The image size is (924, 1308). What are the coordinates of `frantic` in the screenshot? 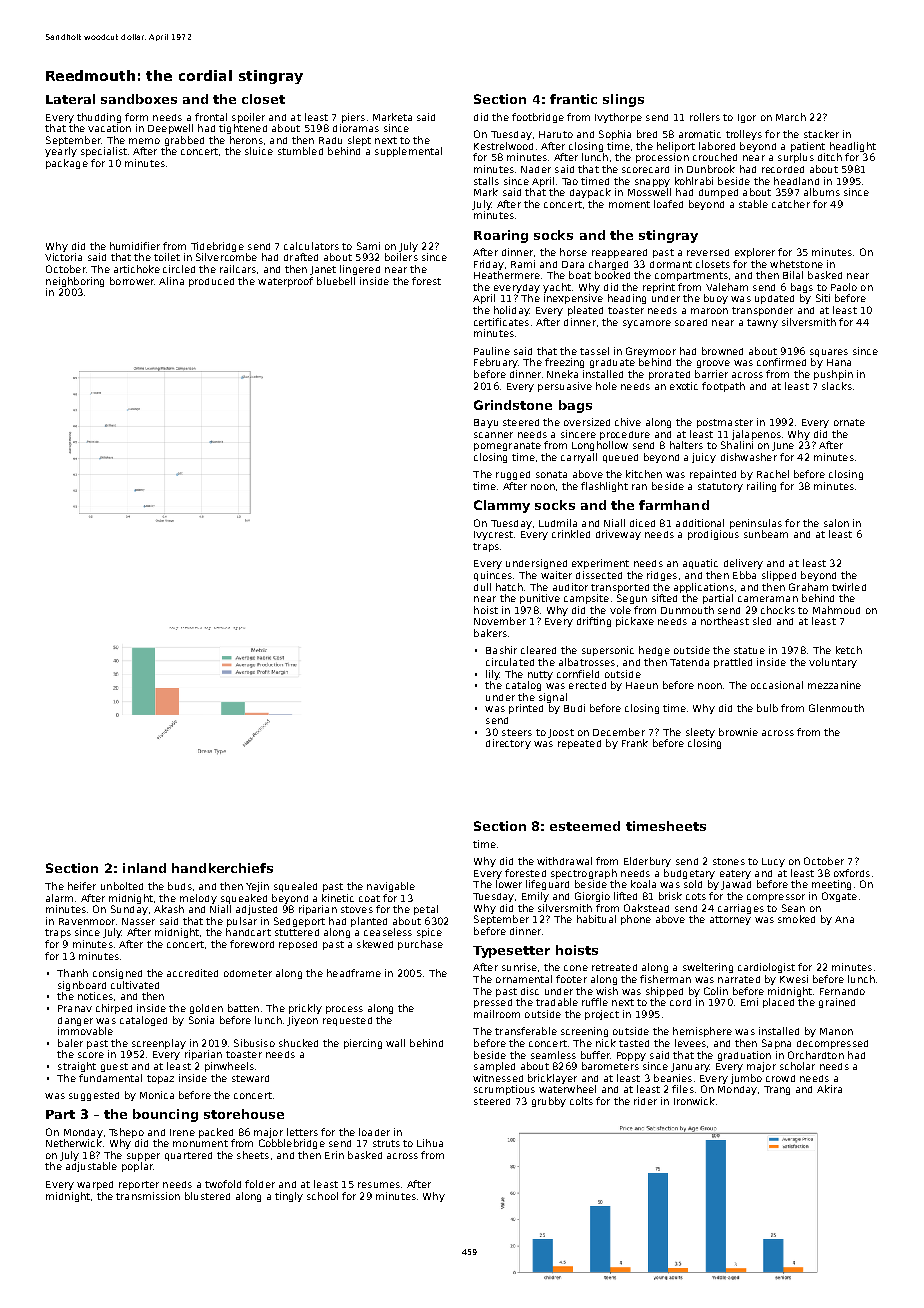 It's located at (573, 99).
